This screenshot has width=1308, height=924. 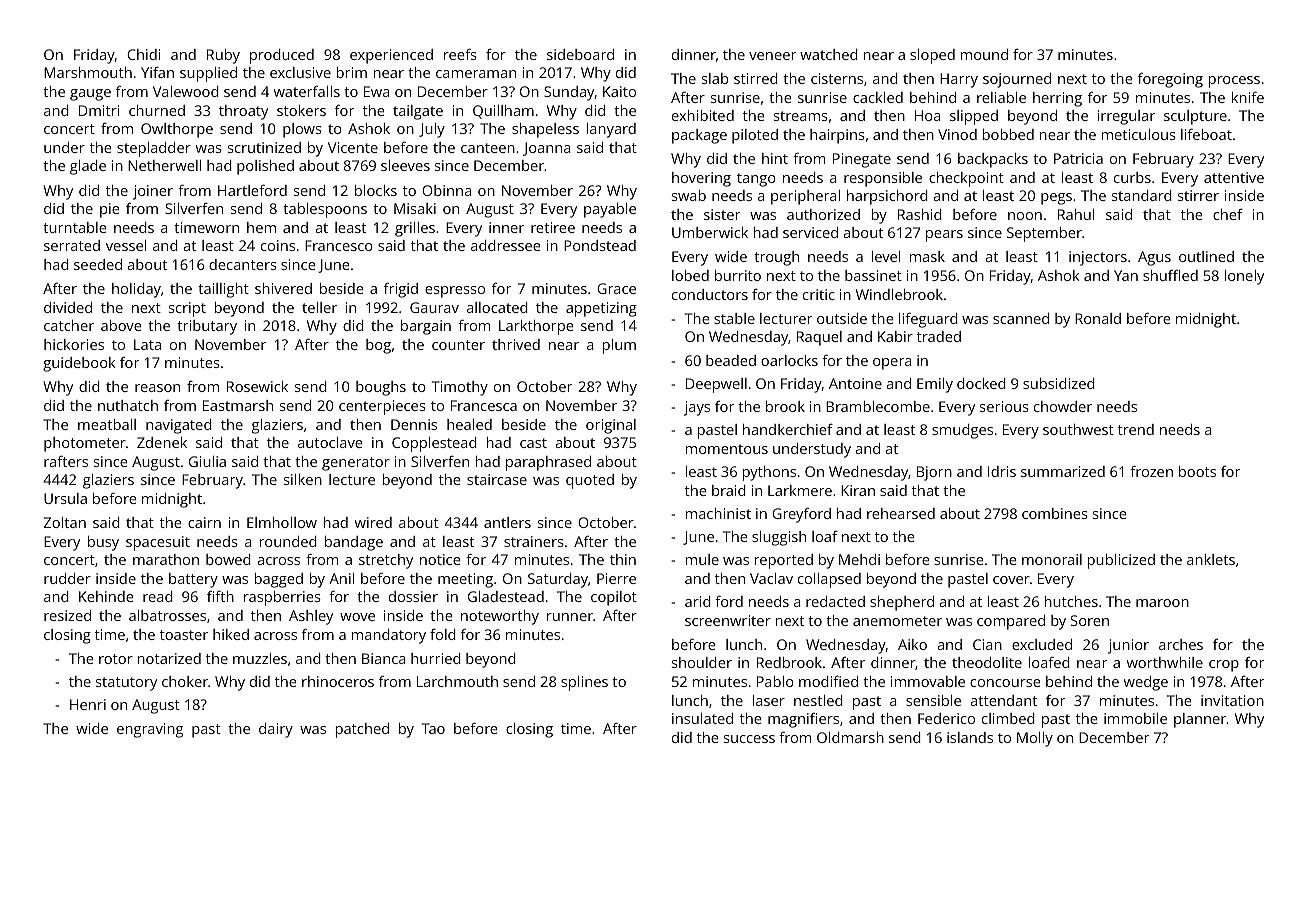 What do you see at coordinates (339, 245) in the screenshot?
I see `Francesco` at bounding box center [339, 245].
